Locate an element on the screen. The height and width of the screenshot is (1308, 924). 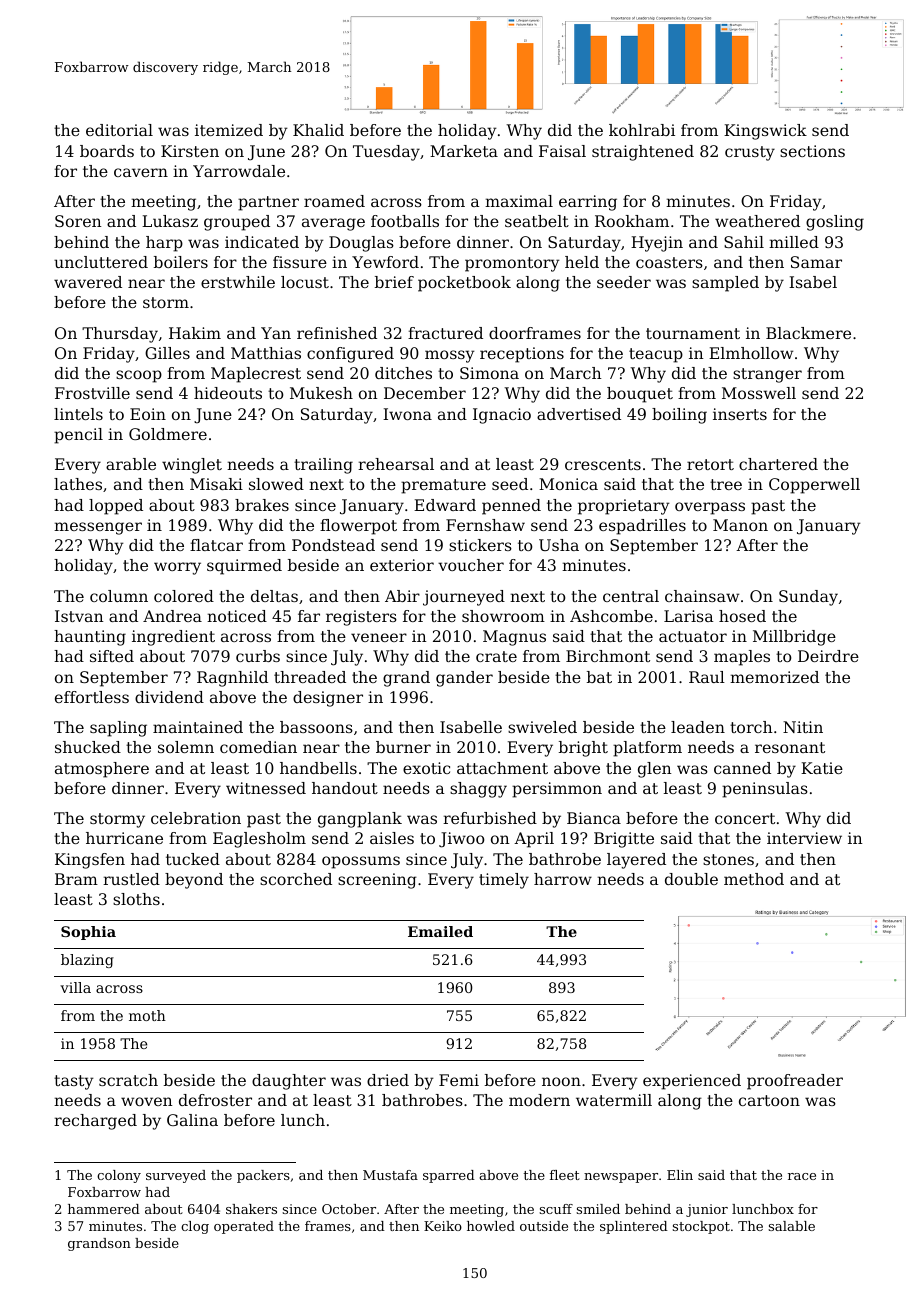
shucked is located at coordinates (88, 747).
